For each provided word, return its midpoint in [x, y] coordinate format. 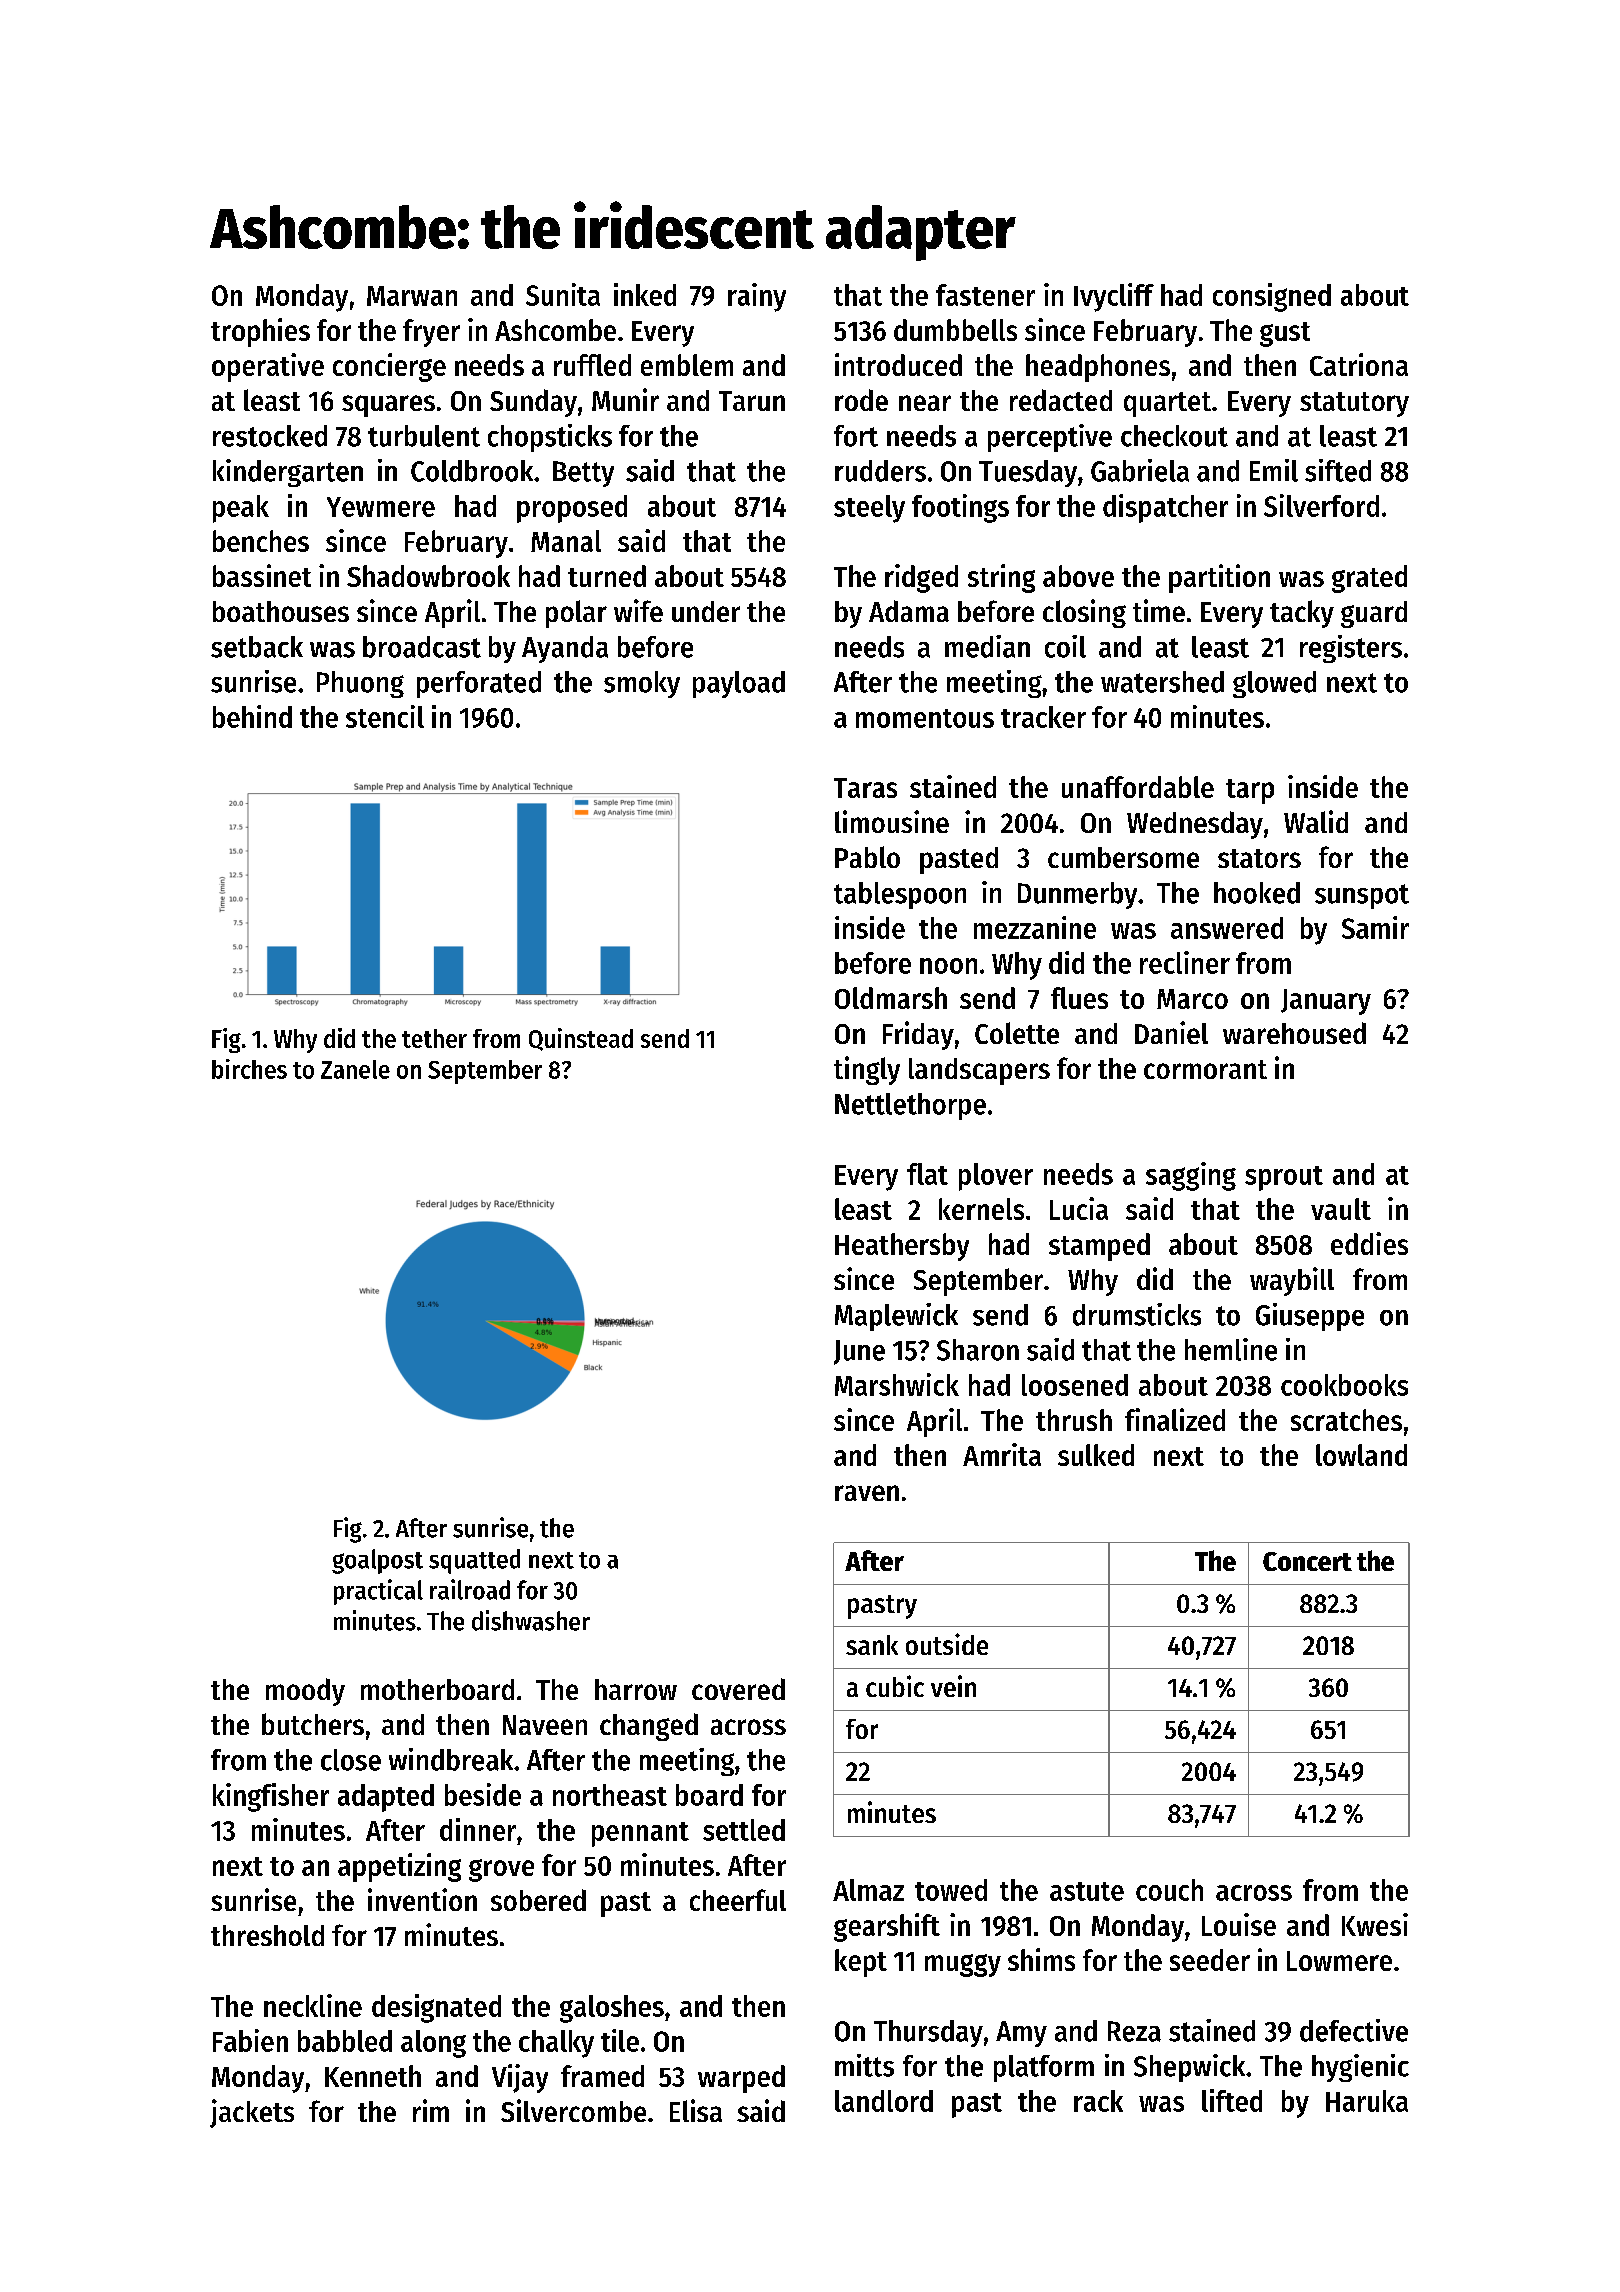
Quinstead [581, 1039]
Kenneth [373, 2076]
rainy [757, 297]
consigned [1272, 297]
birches [249, 1069]
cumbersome [1123, 857]
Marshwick [897, 1384]
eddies [1369, 1243]
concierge [389, 367]
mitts [864, 2065]
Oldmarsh [891, 998]
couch [1169, 1890]
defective [1354, 2030]
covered [738, 1689]
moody [305, 1692]
